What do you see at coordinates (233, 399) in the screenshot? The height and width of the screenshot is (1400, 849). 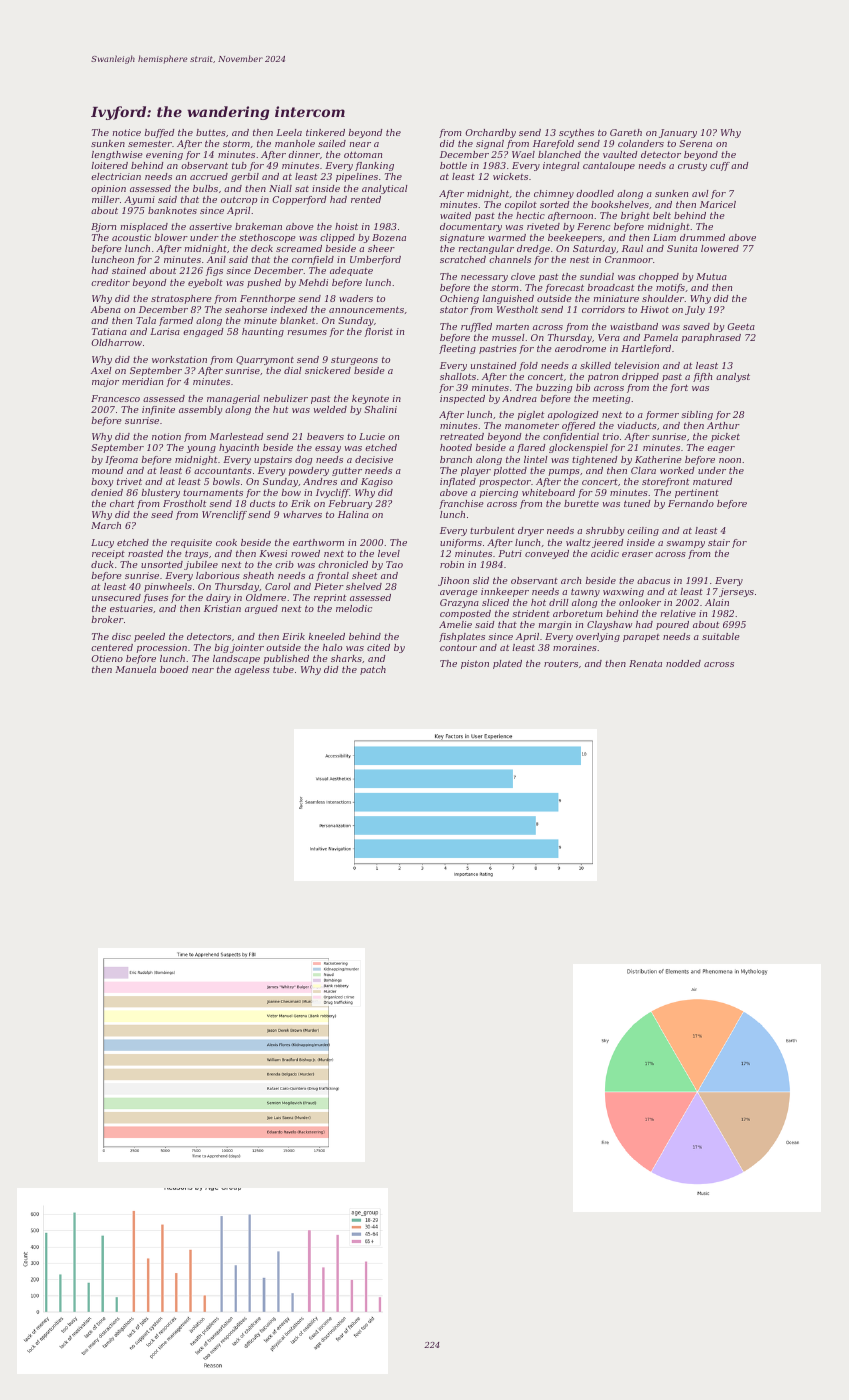 I see `managerial` at bounding box center [233, 399].
